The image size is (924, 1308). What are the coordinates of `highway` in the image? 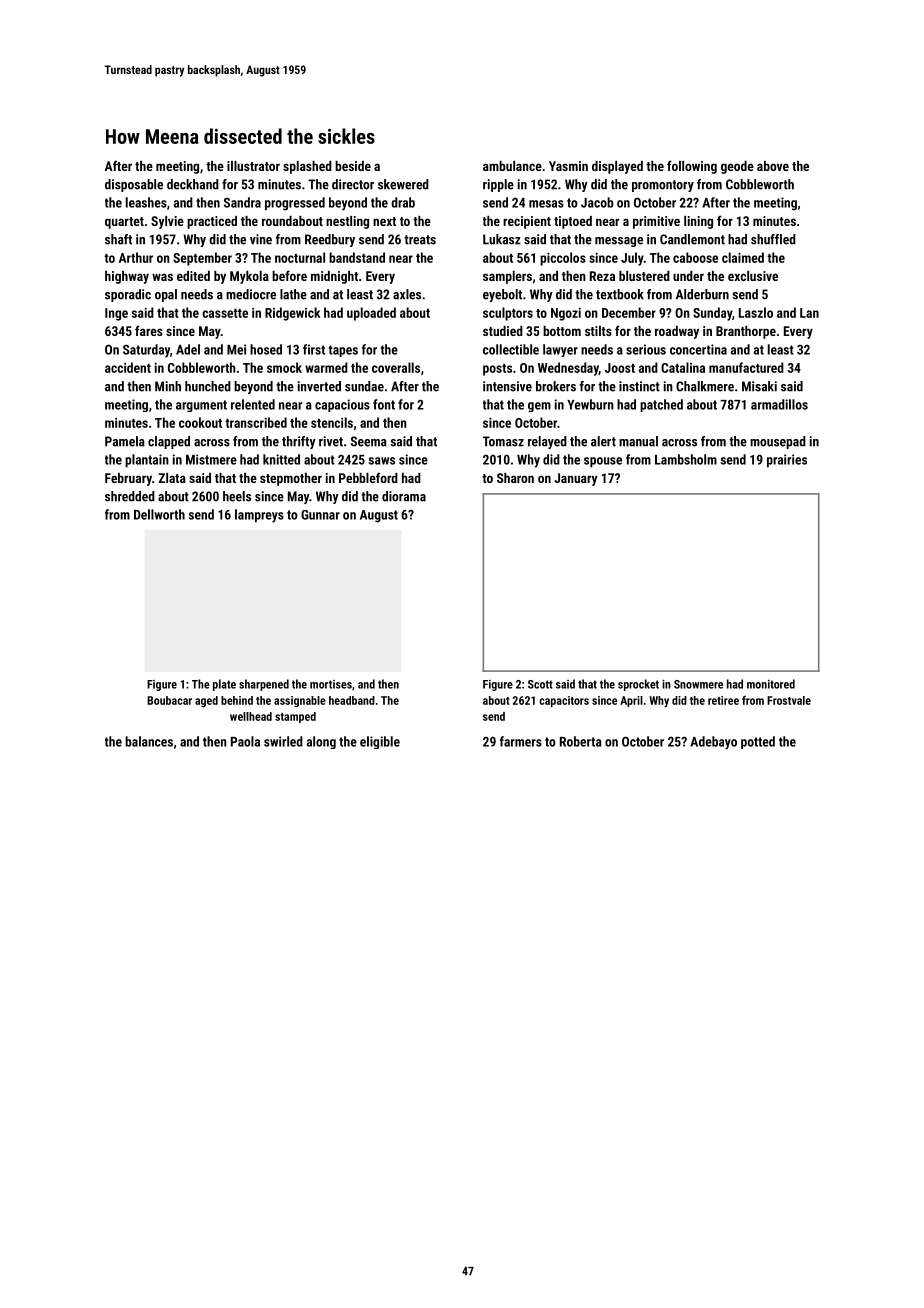 It's located at (127, 277).
